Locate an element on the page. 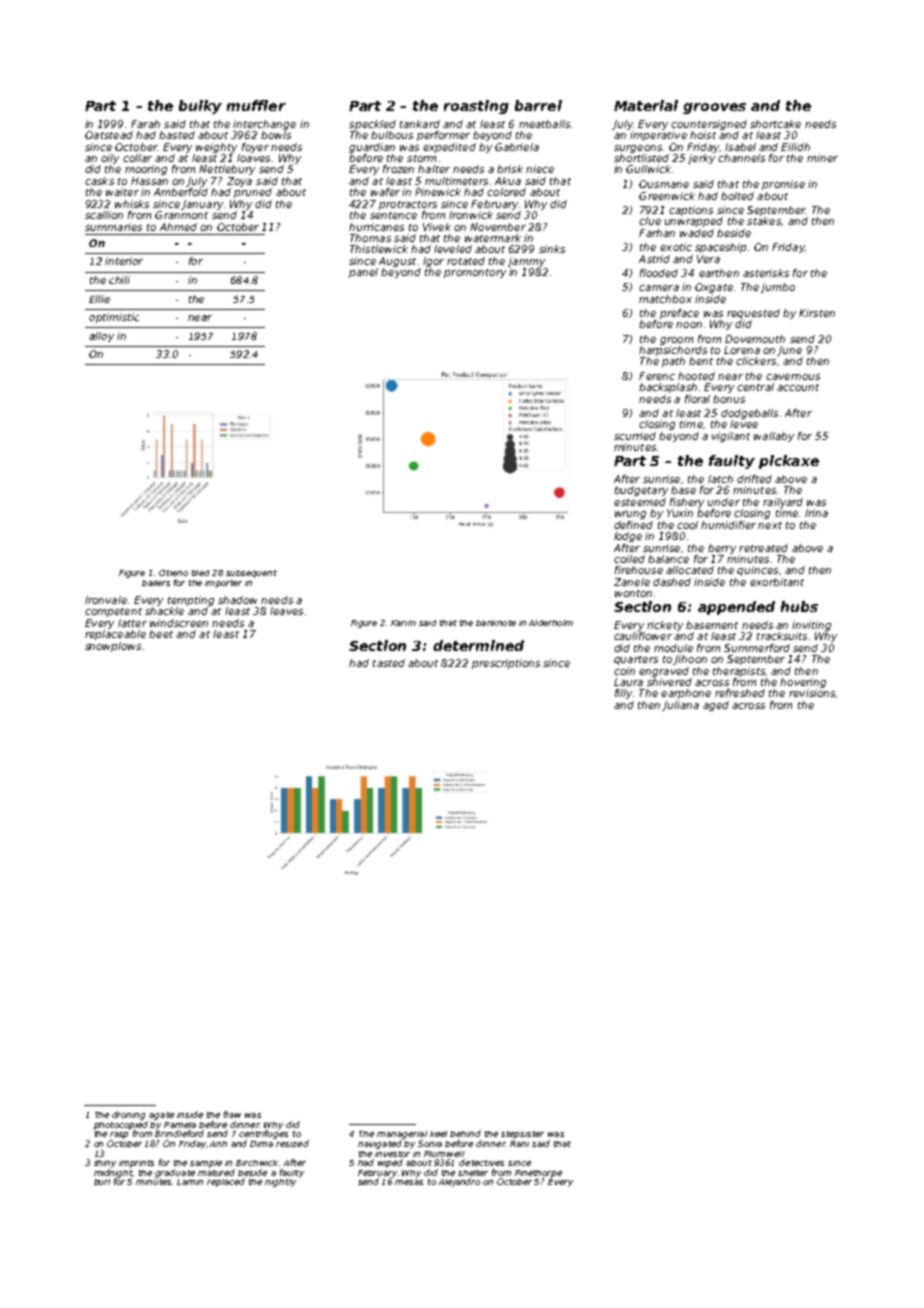 The height and width of the image is (1308, 924). latch is located at coordinates (720, 479).
